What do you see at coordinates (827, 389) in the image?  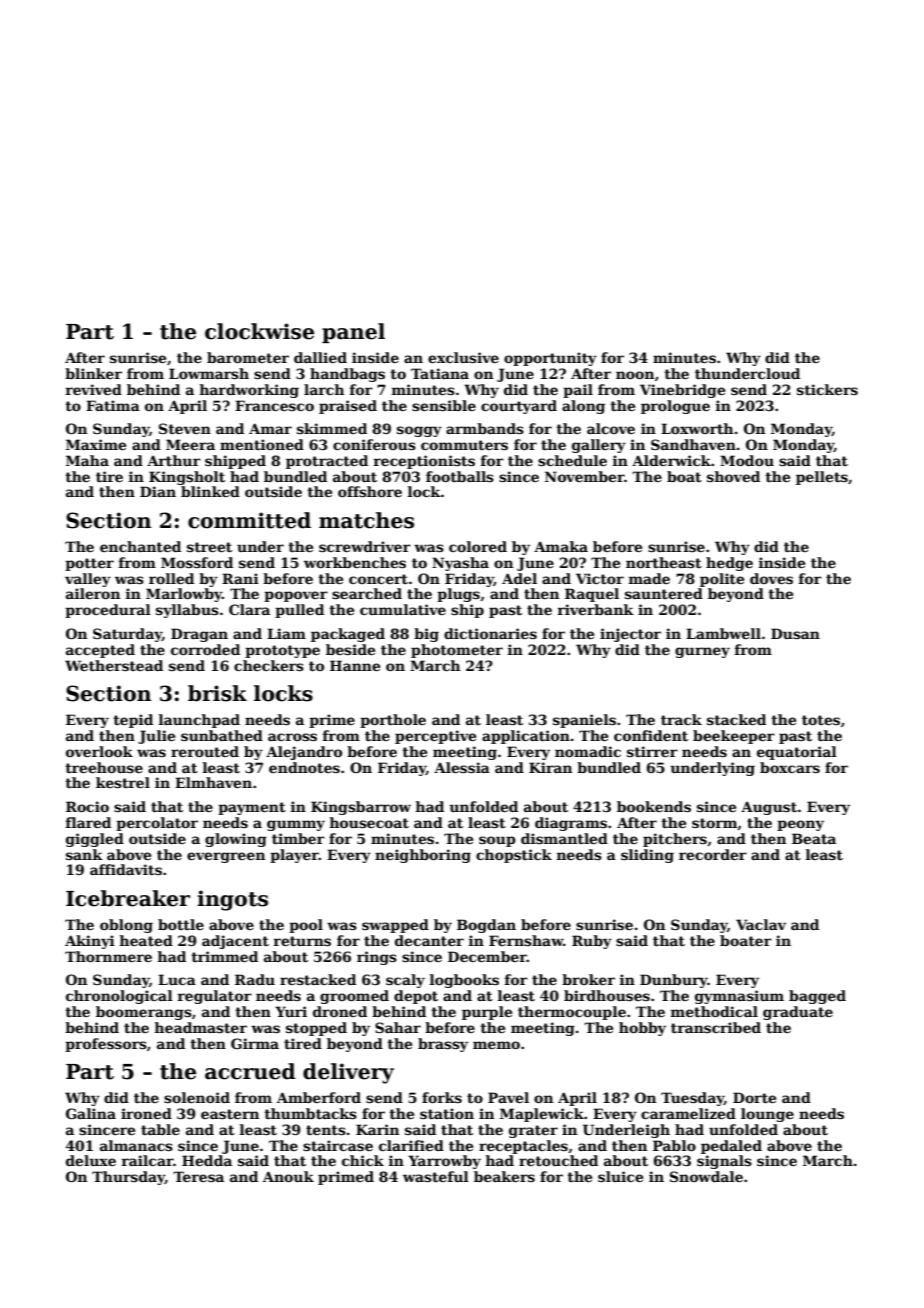 I see `stickers` at bounding box center [827, 389].
